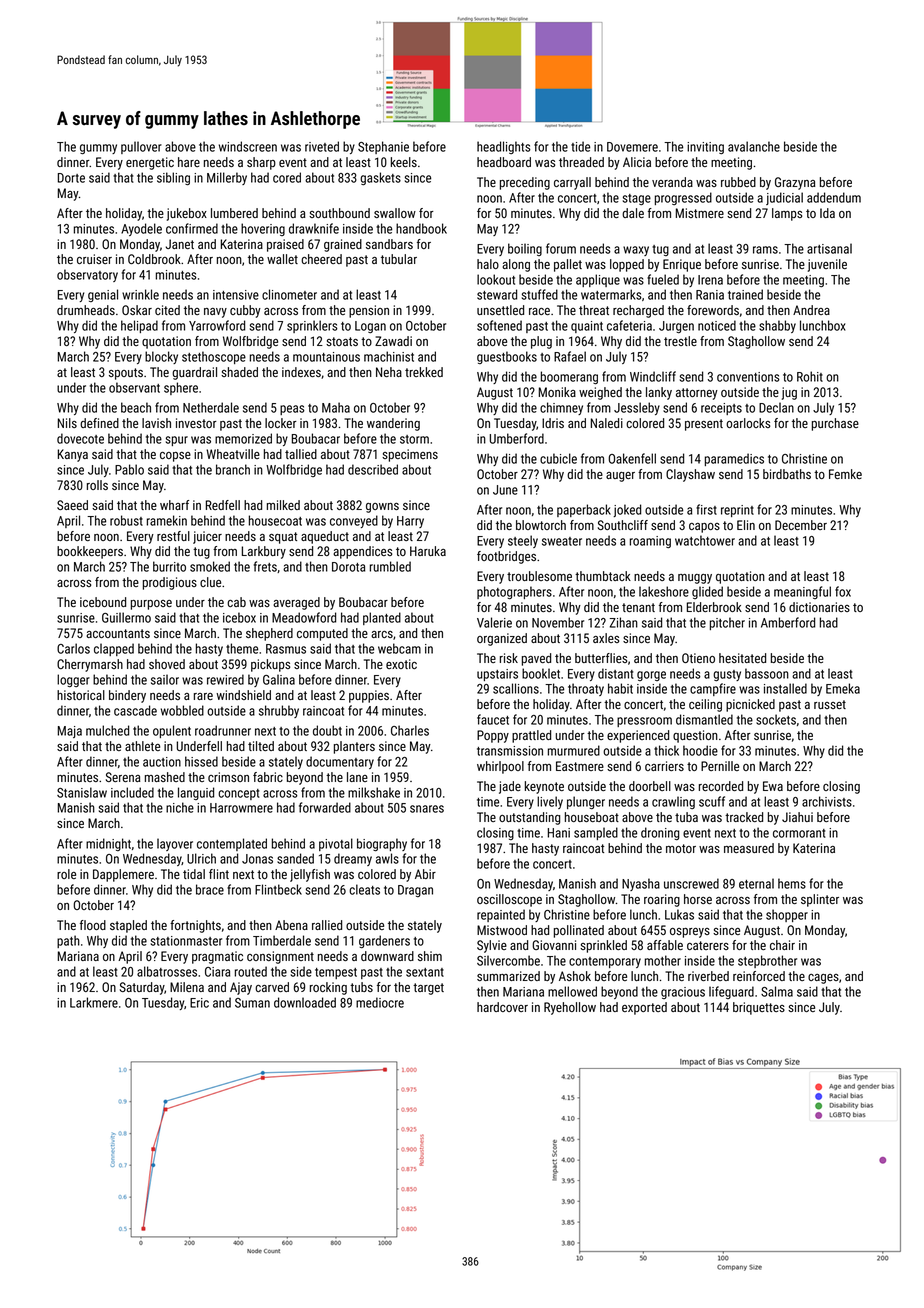 This image has height=1308, width=924. I want to click on forwarded, so click(325, 807).
